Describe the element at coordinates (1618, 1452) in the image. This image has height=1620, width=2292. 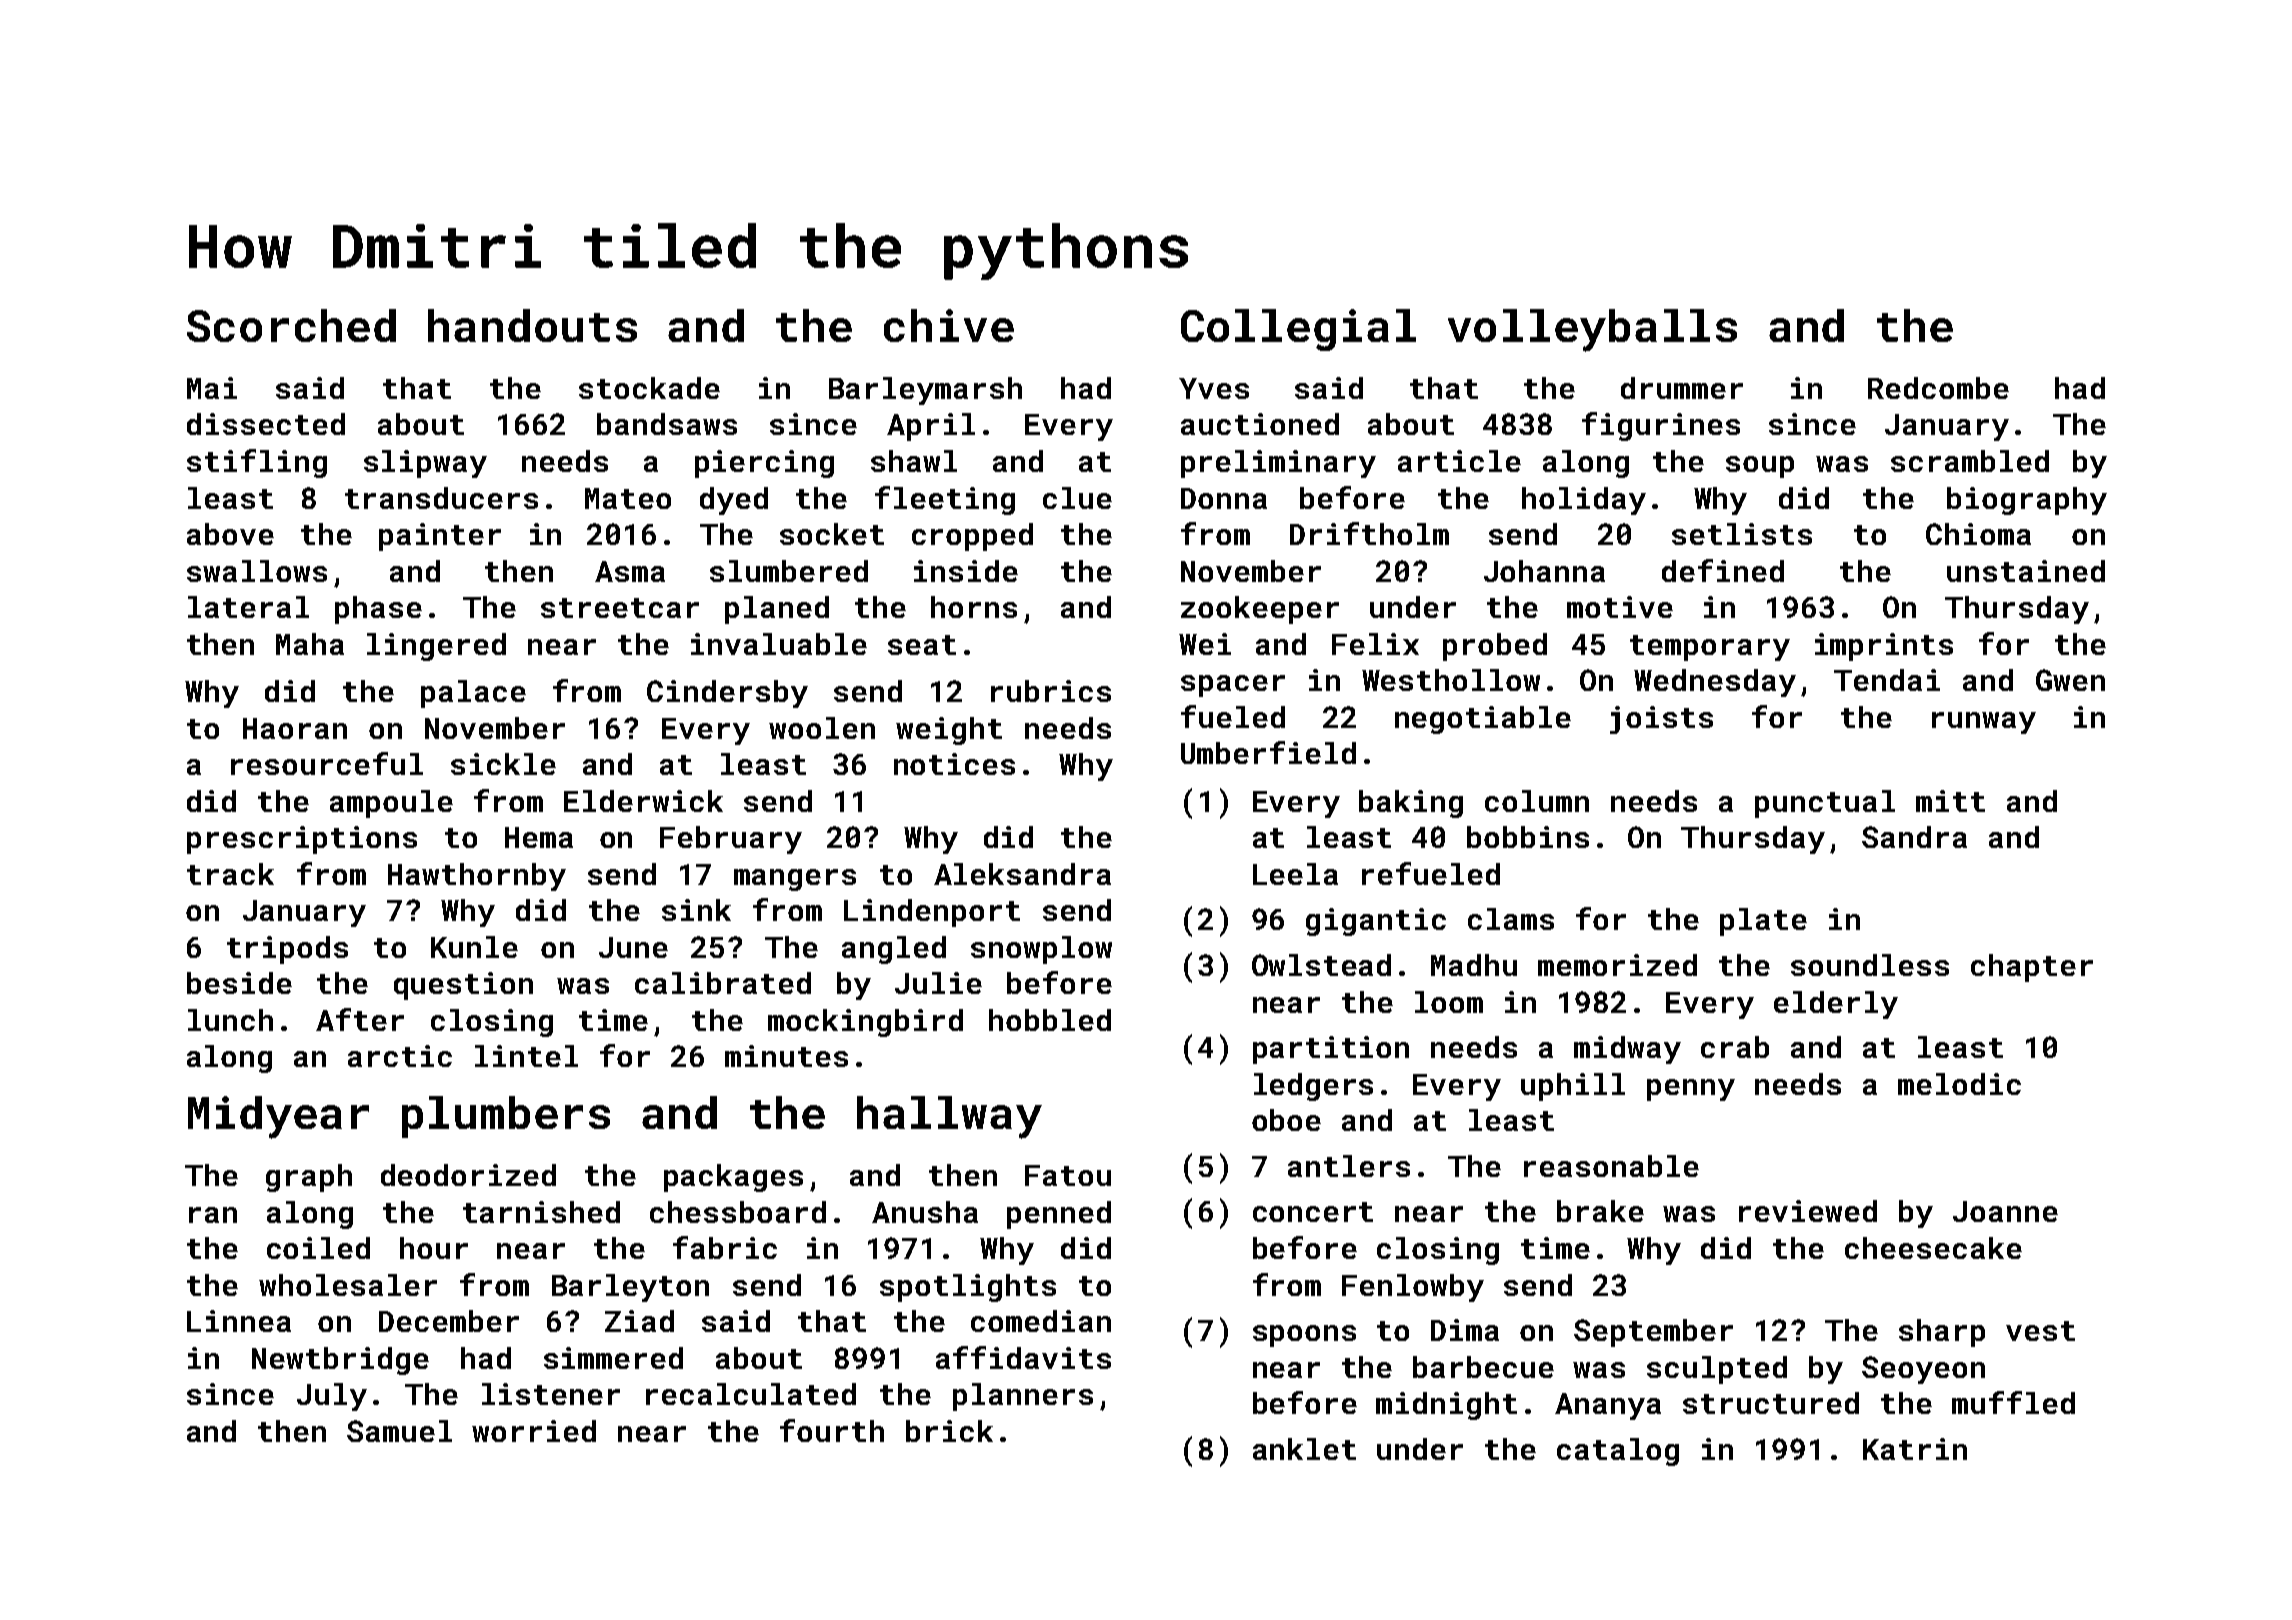
I see `catalog` at that location.
